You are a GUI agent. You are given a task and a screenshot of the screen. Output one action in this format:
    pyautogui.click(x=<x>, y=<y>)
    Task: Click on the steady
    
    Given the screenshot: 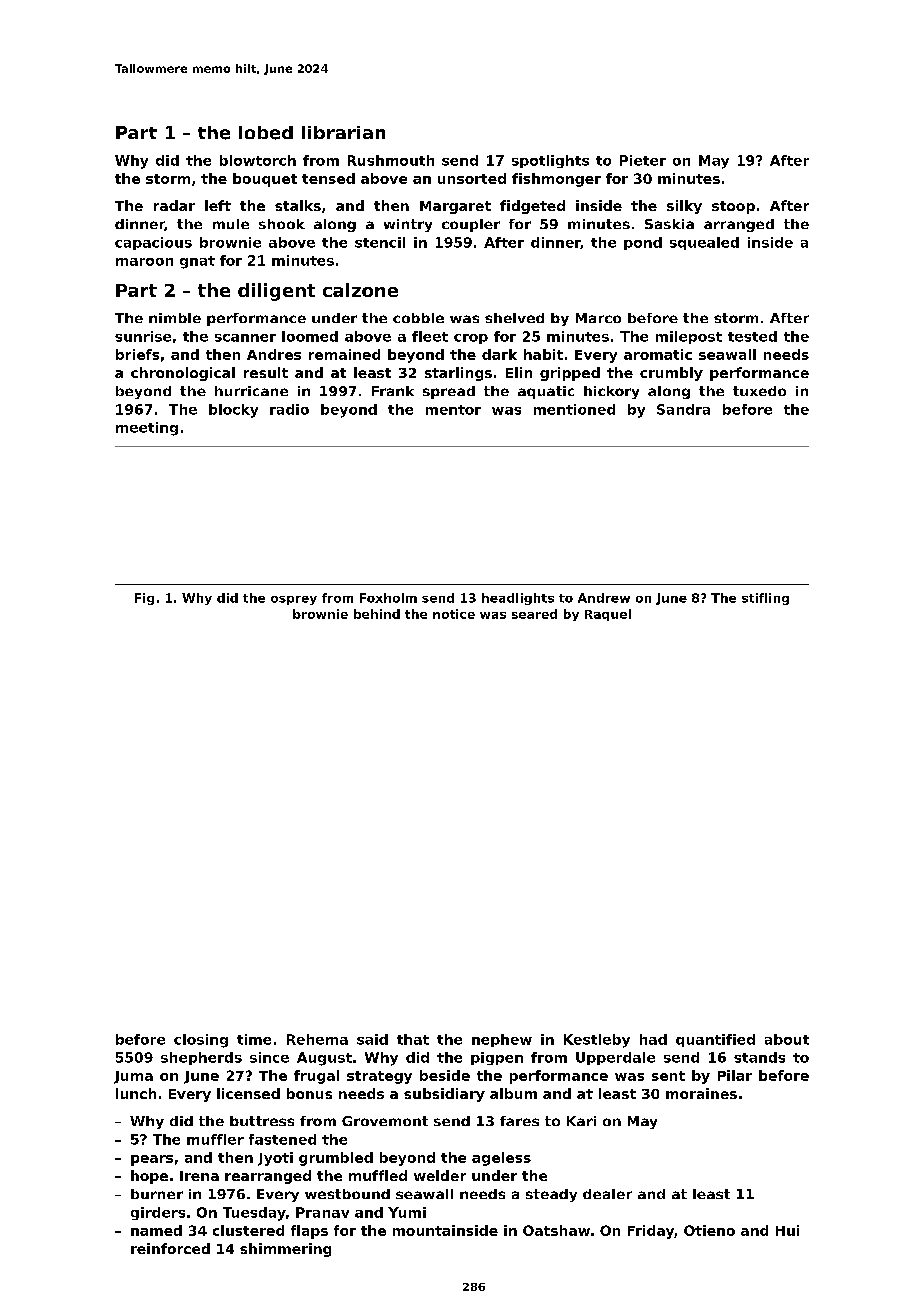 What is the action you would take?
    pyautogui.click(x=551, y=1195)
